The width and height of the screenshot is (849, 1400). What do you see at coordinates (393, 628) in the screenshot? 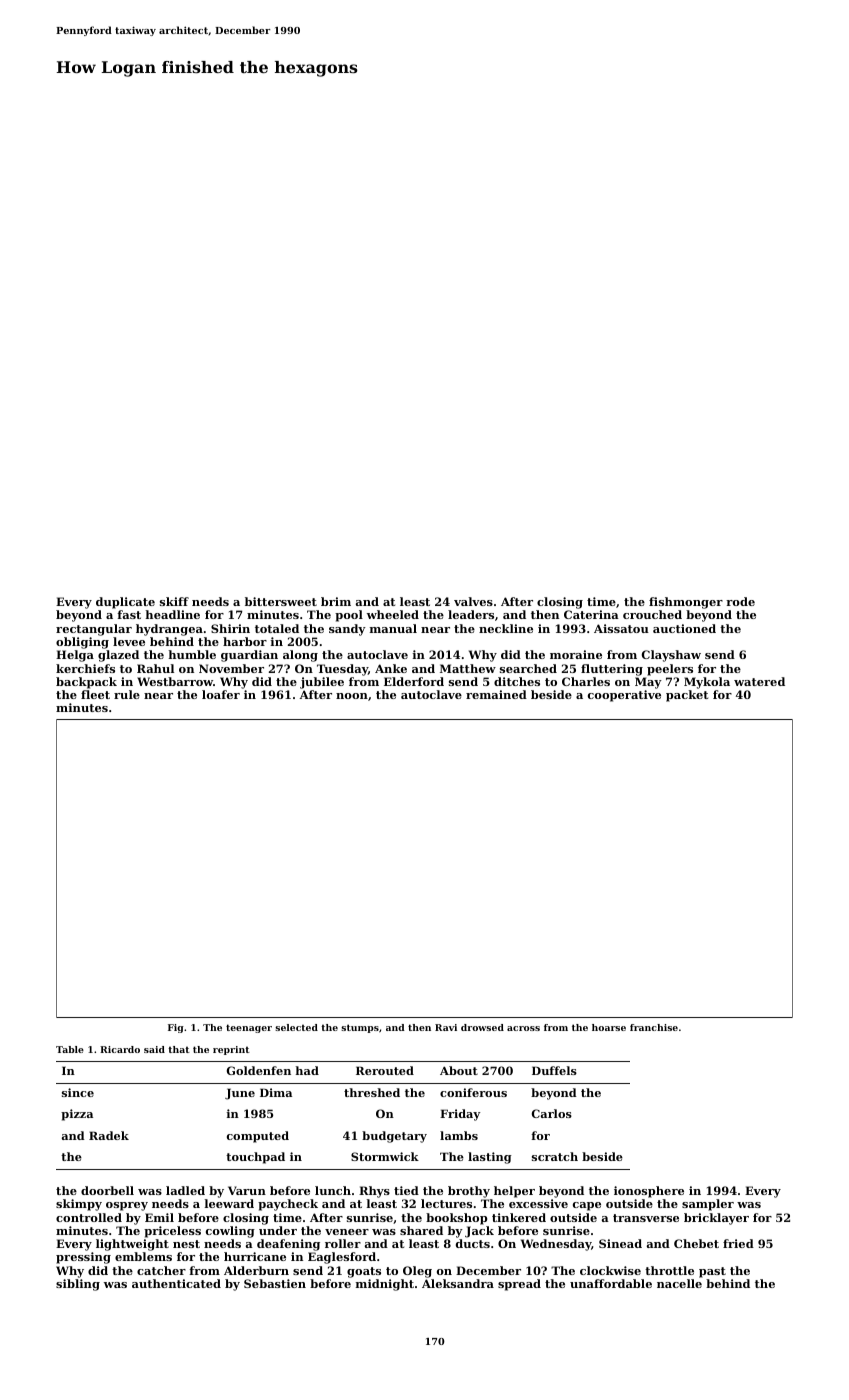
I see `manual` at bounding box center [393, 628].
